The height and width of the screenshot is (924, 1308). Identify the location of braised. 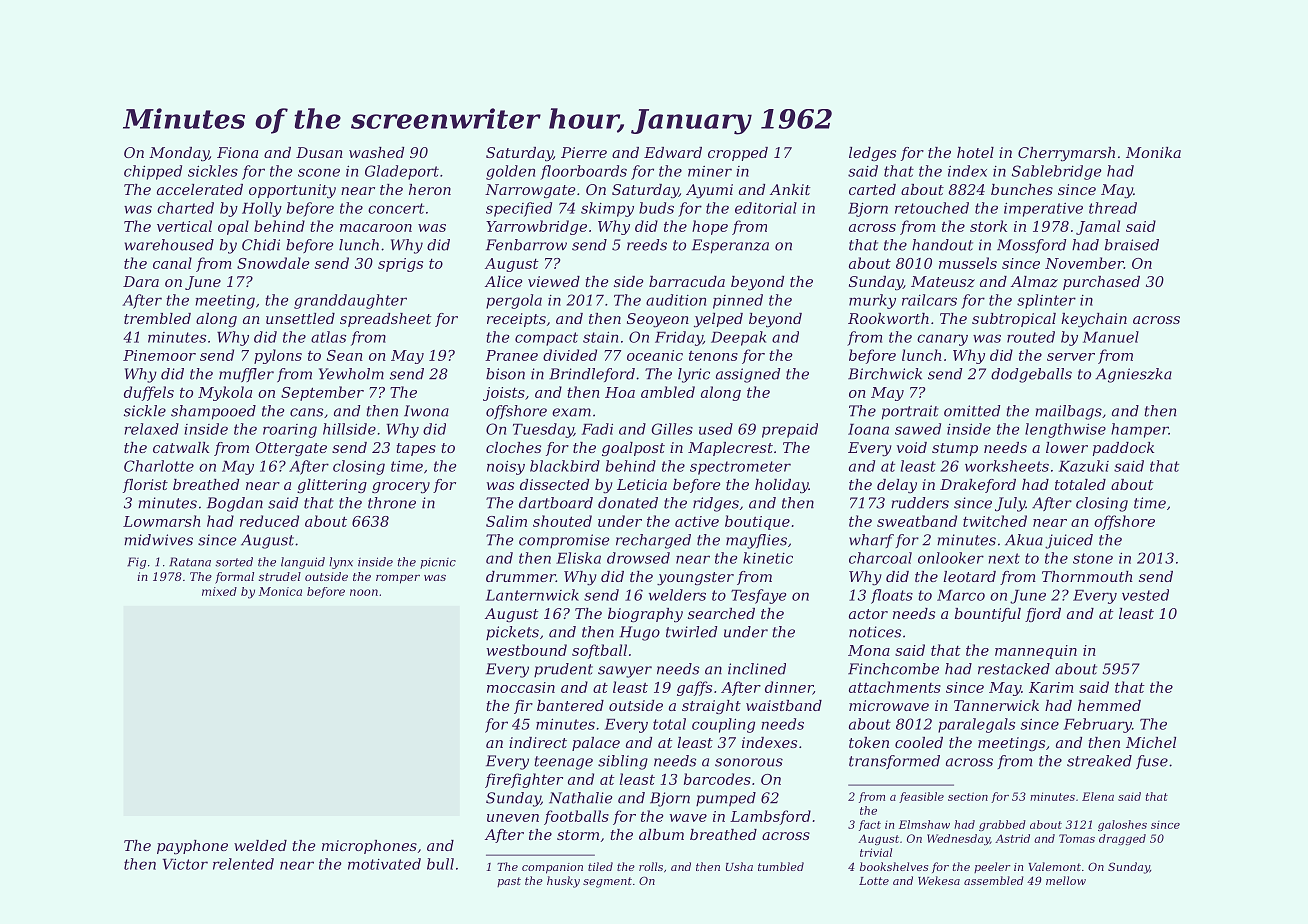
(1132, 245).
